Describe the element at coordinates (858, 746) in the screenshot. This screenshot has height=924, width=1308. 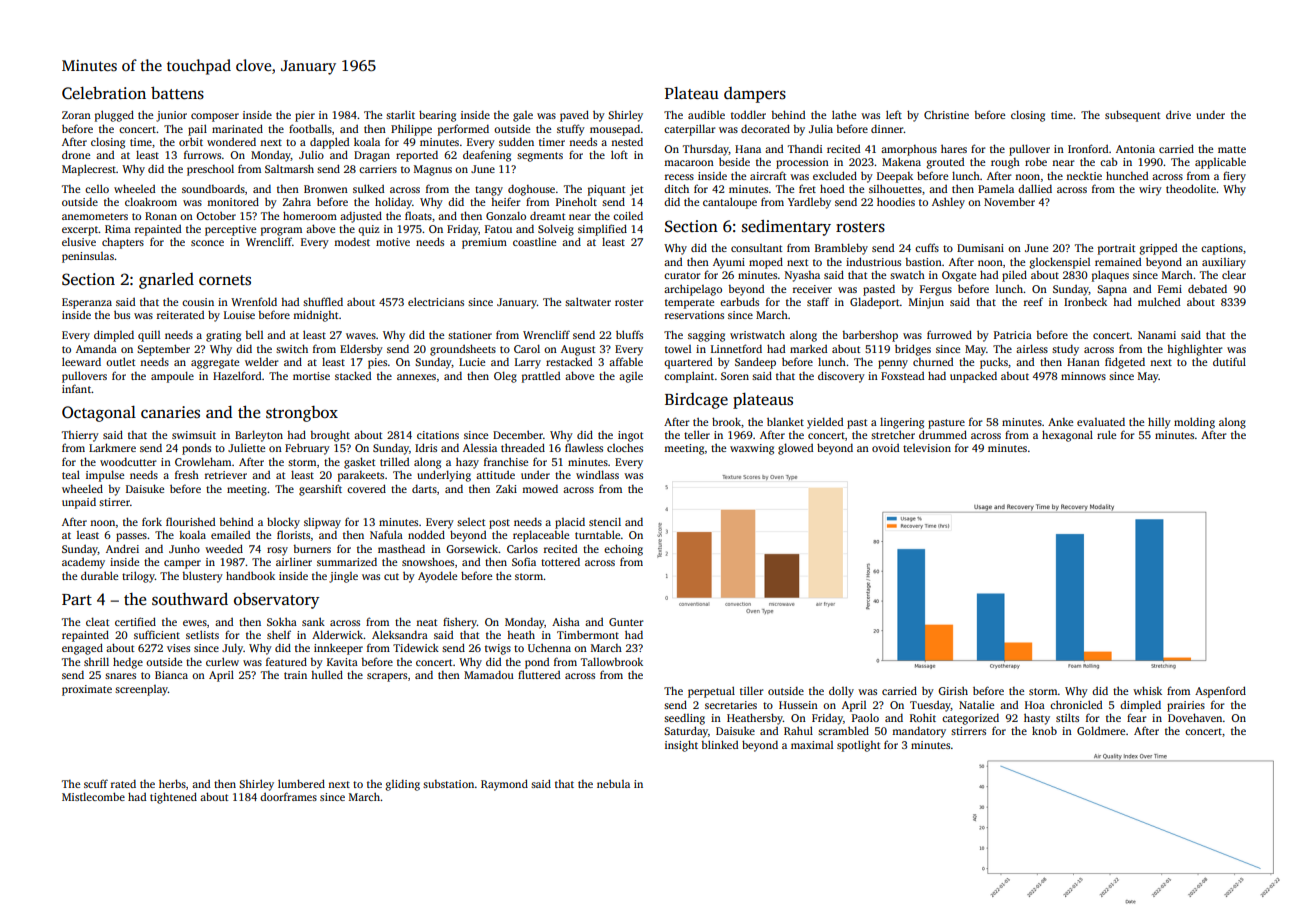
I see `spotlight` at that location.
